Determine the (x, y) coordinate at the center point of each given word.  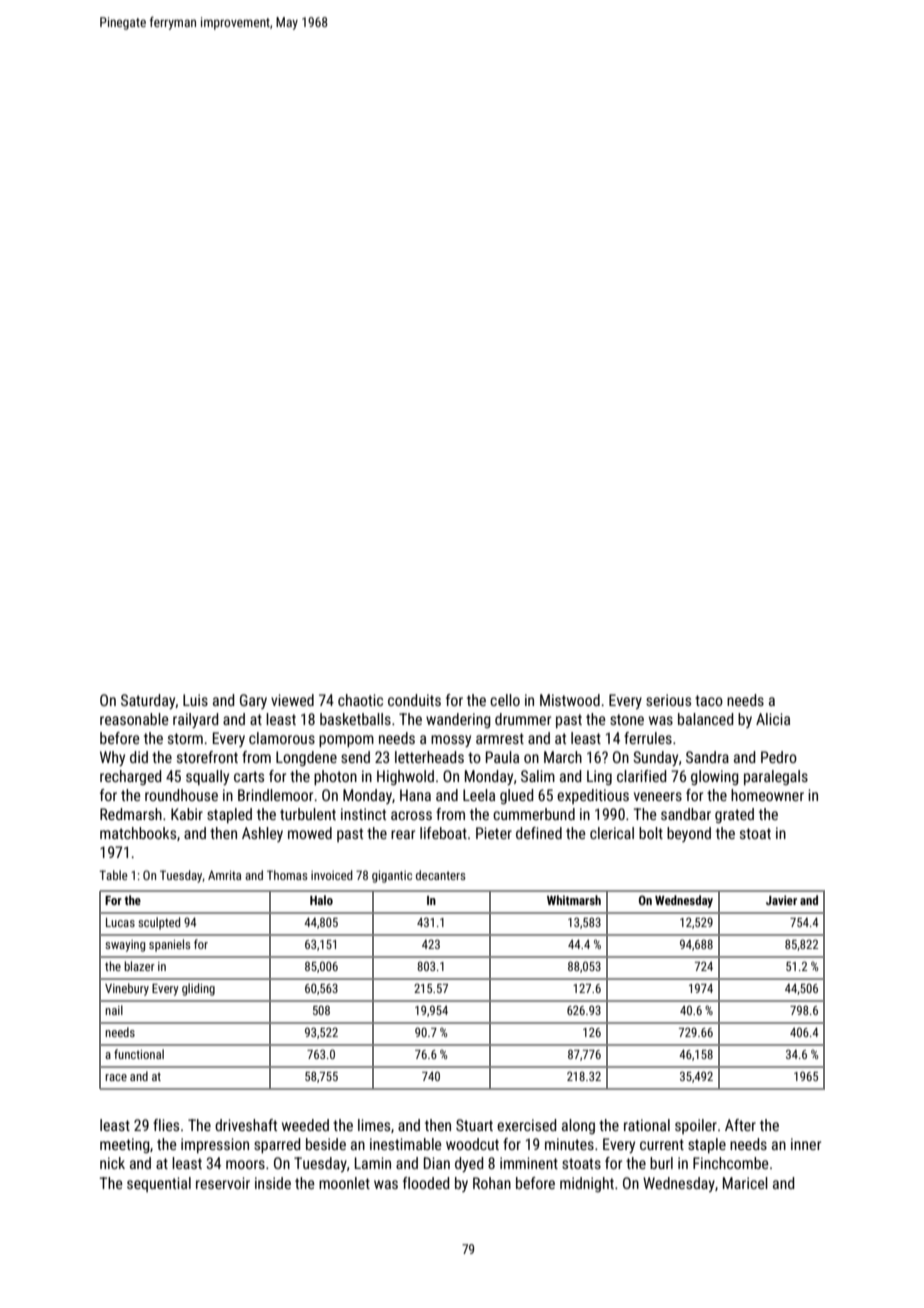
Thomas (287, 875)
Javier (781, 900)
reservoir (223, 1183)
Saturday (148, 701)
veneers (658, 796)
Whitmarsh (574, 900)
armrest (500, 738)
